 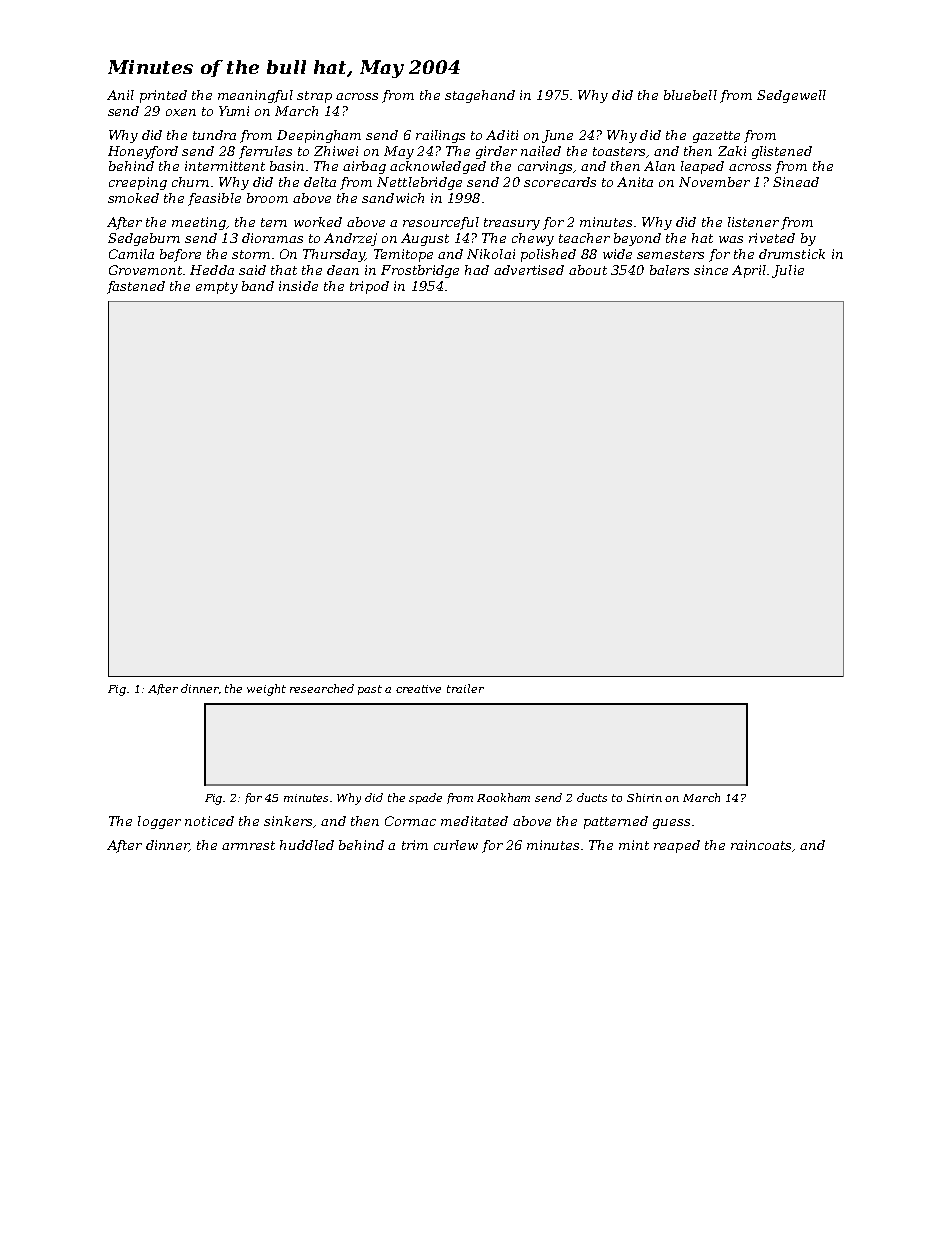 I want to click on Anil, so click(x=120, y=95).
